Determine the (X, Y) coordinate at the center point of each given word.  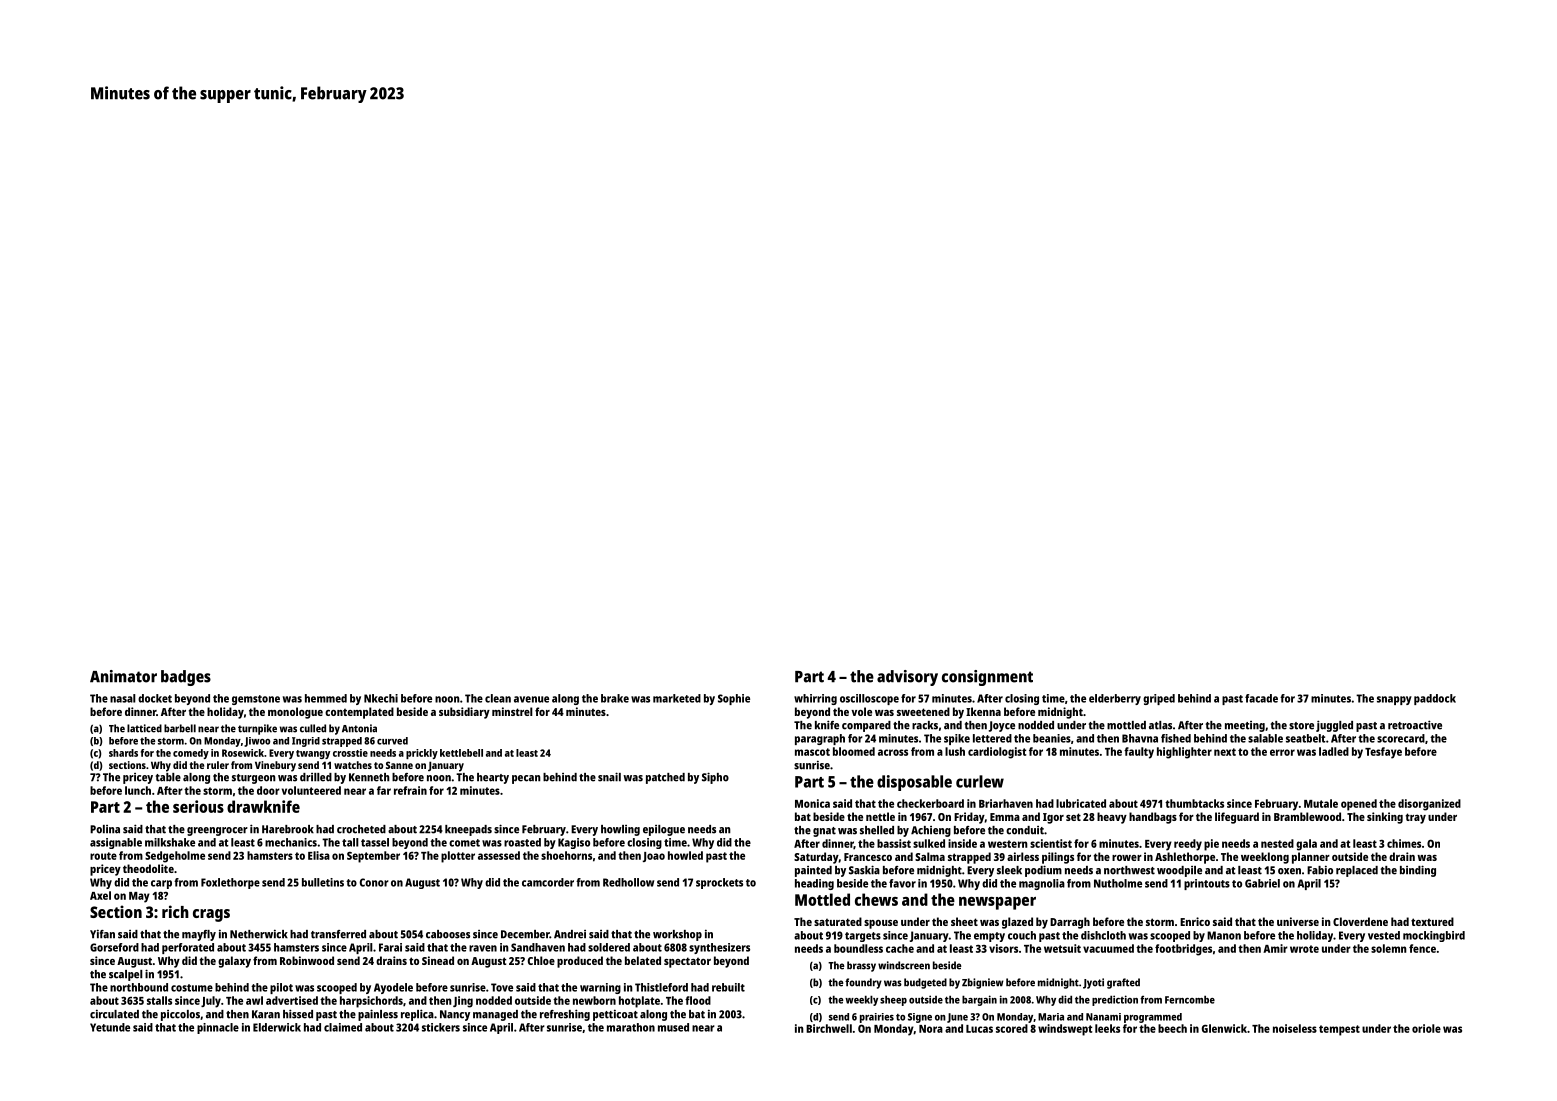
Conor (374, 882)
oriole (1426, 1028)
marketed (677, 698)
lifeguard (1237, 818)
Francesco (868, 857)
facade (1261, 698)
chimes (1404, 843)
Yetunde (110, 1027)
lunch (138, 790)
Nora (931, 1029)
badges (186, 678)
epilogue (664, 830)
